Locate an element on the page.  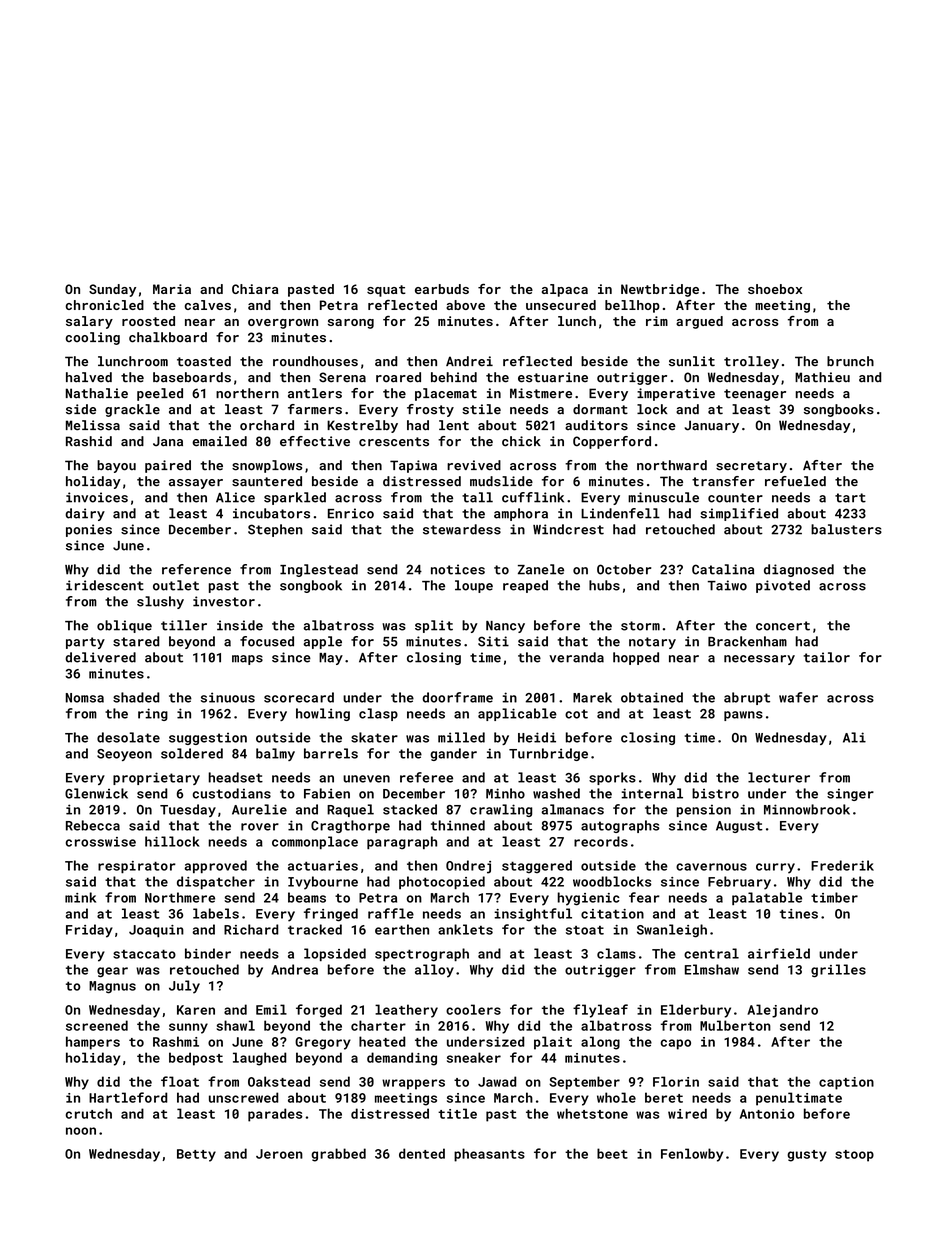
internal is located at coordinates (652, 793).
